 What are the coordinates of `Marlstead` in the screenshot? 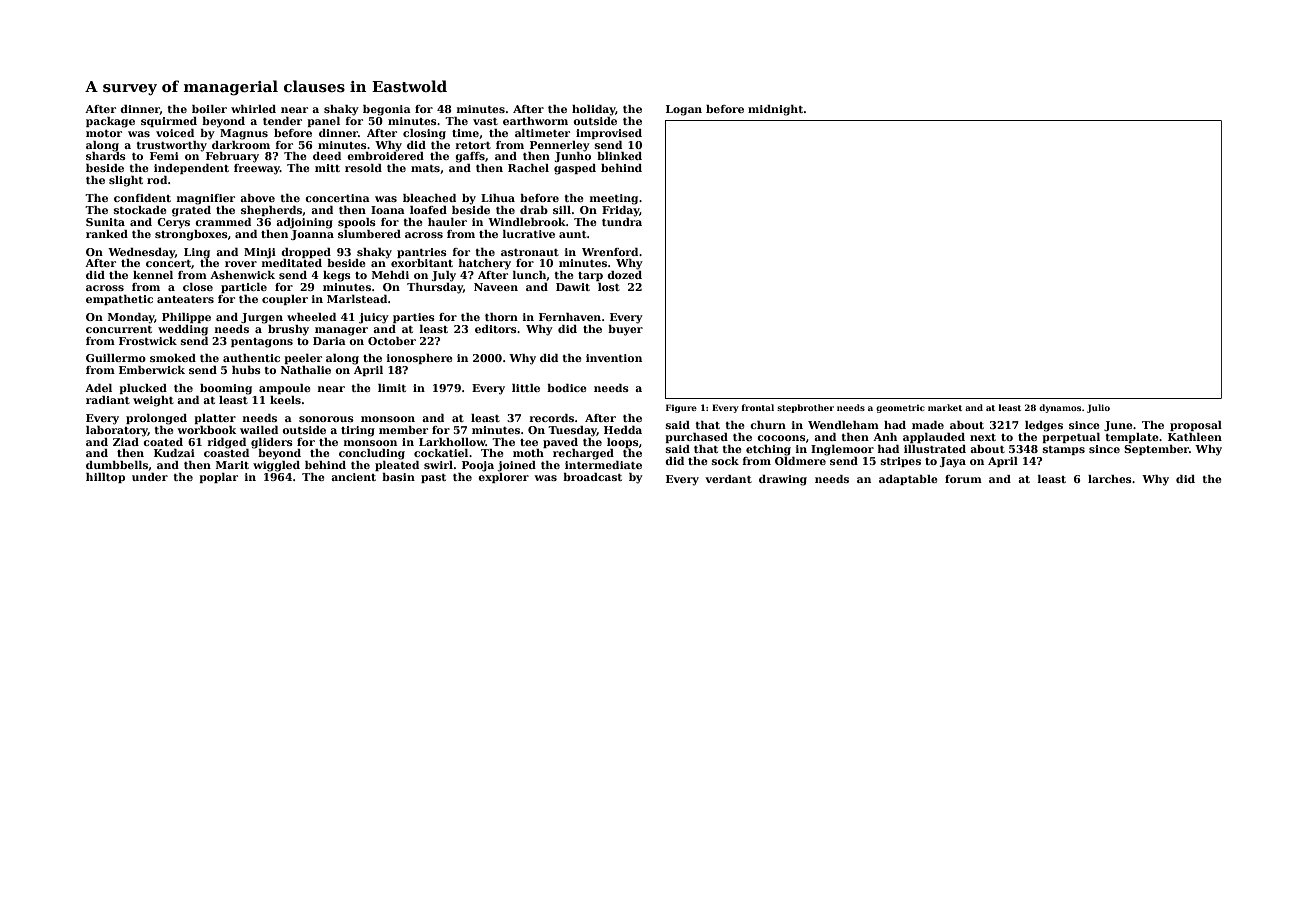 It's located at (357, 299).
